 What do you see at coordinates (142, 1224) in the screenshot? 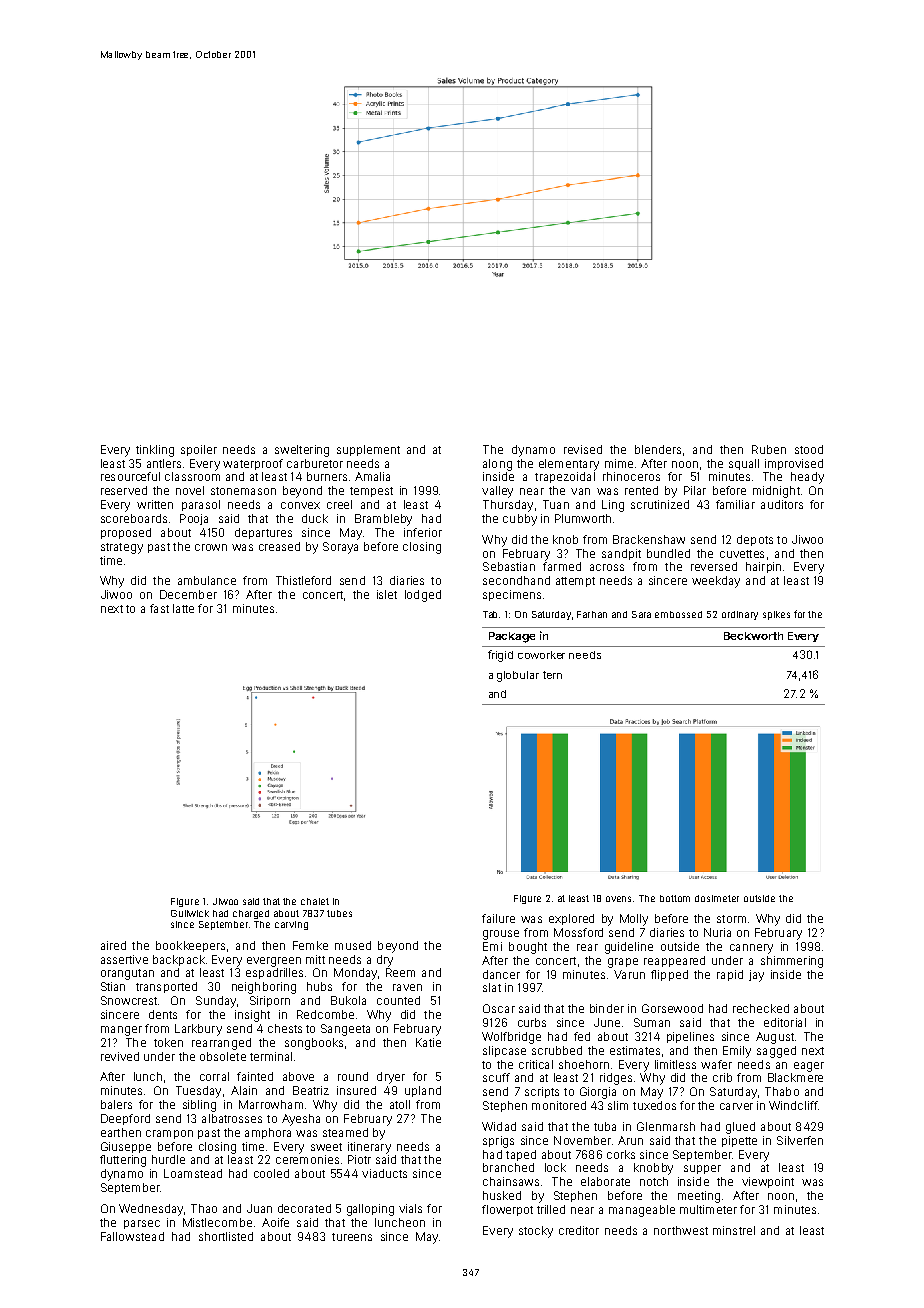
I see `parsec` at bounding box center [142, 1224].
